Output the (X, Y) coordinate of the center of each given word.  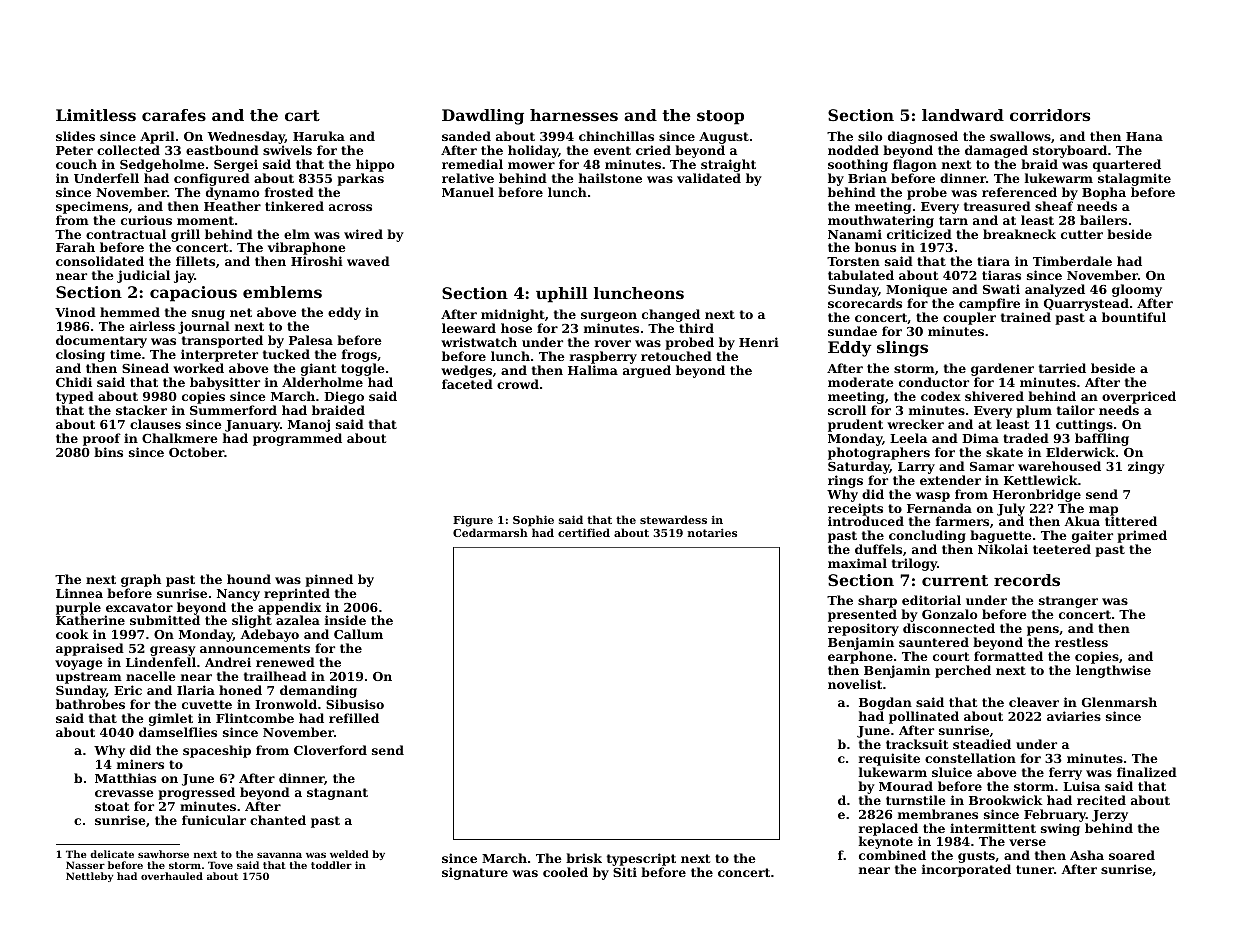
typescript (641, 859)
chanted (278, 820)
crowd (518, 384)
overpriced (1139, 397)
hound (249, 579)
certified (584, 532)
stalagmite (1134, 179)
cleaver (1034, 702)
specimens (92, 207)
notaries (712, 533)
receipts (855, 510)
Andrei (228, 662)
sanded (466, 136)
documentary (101, 341)
